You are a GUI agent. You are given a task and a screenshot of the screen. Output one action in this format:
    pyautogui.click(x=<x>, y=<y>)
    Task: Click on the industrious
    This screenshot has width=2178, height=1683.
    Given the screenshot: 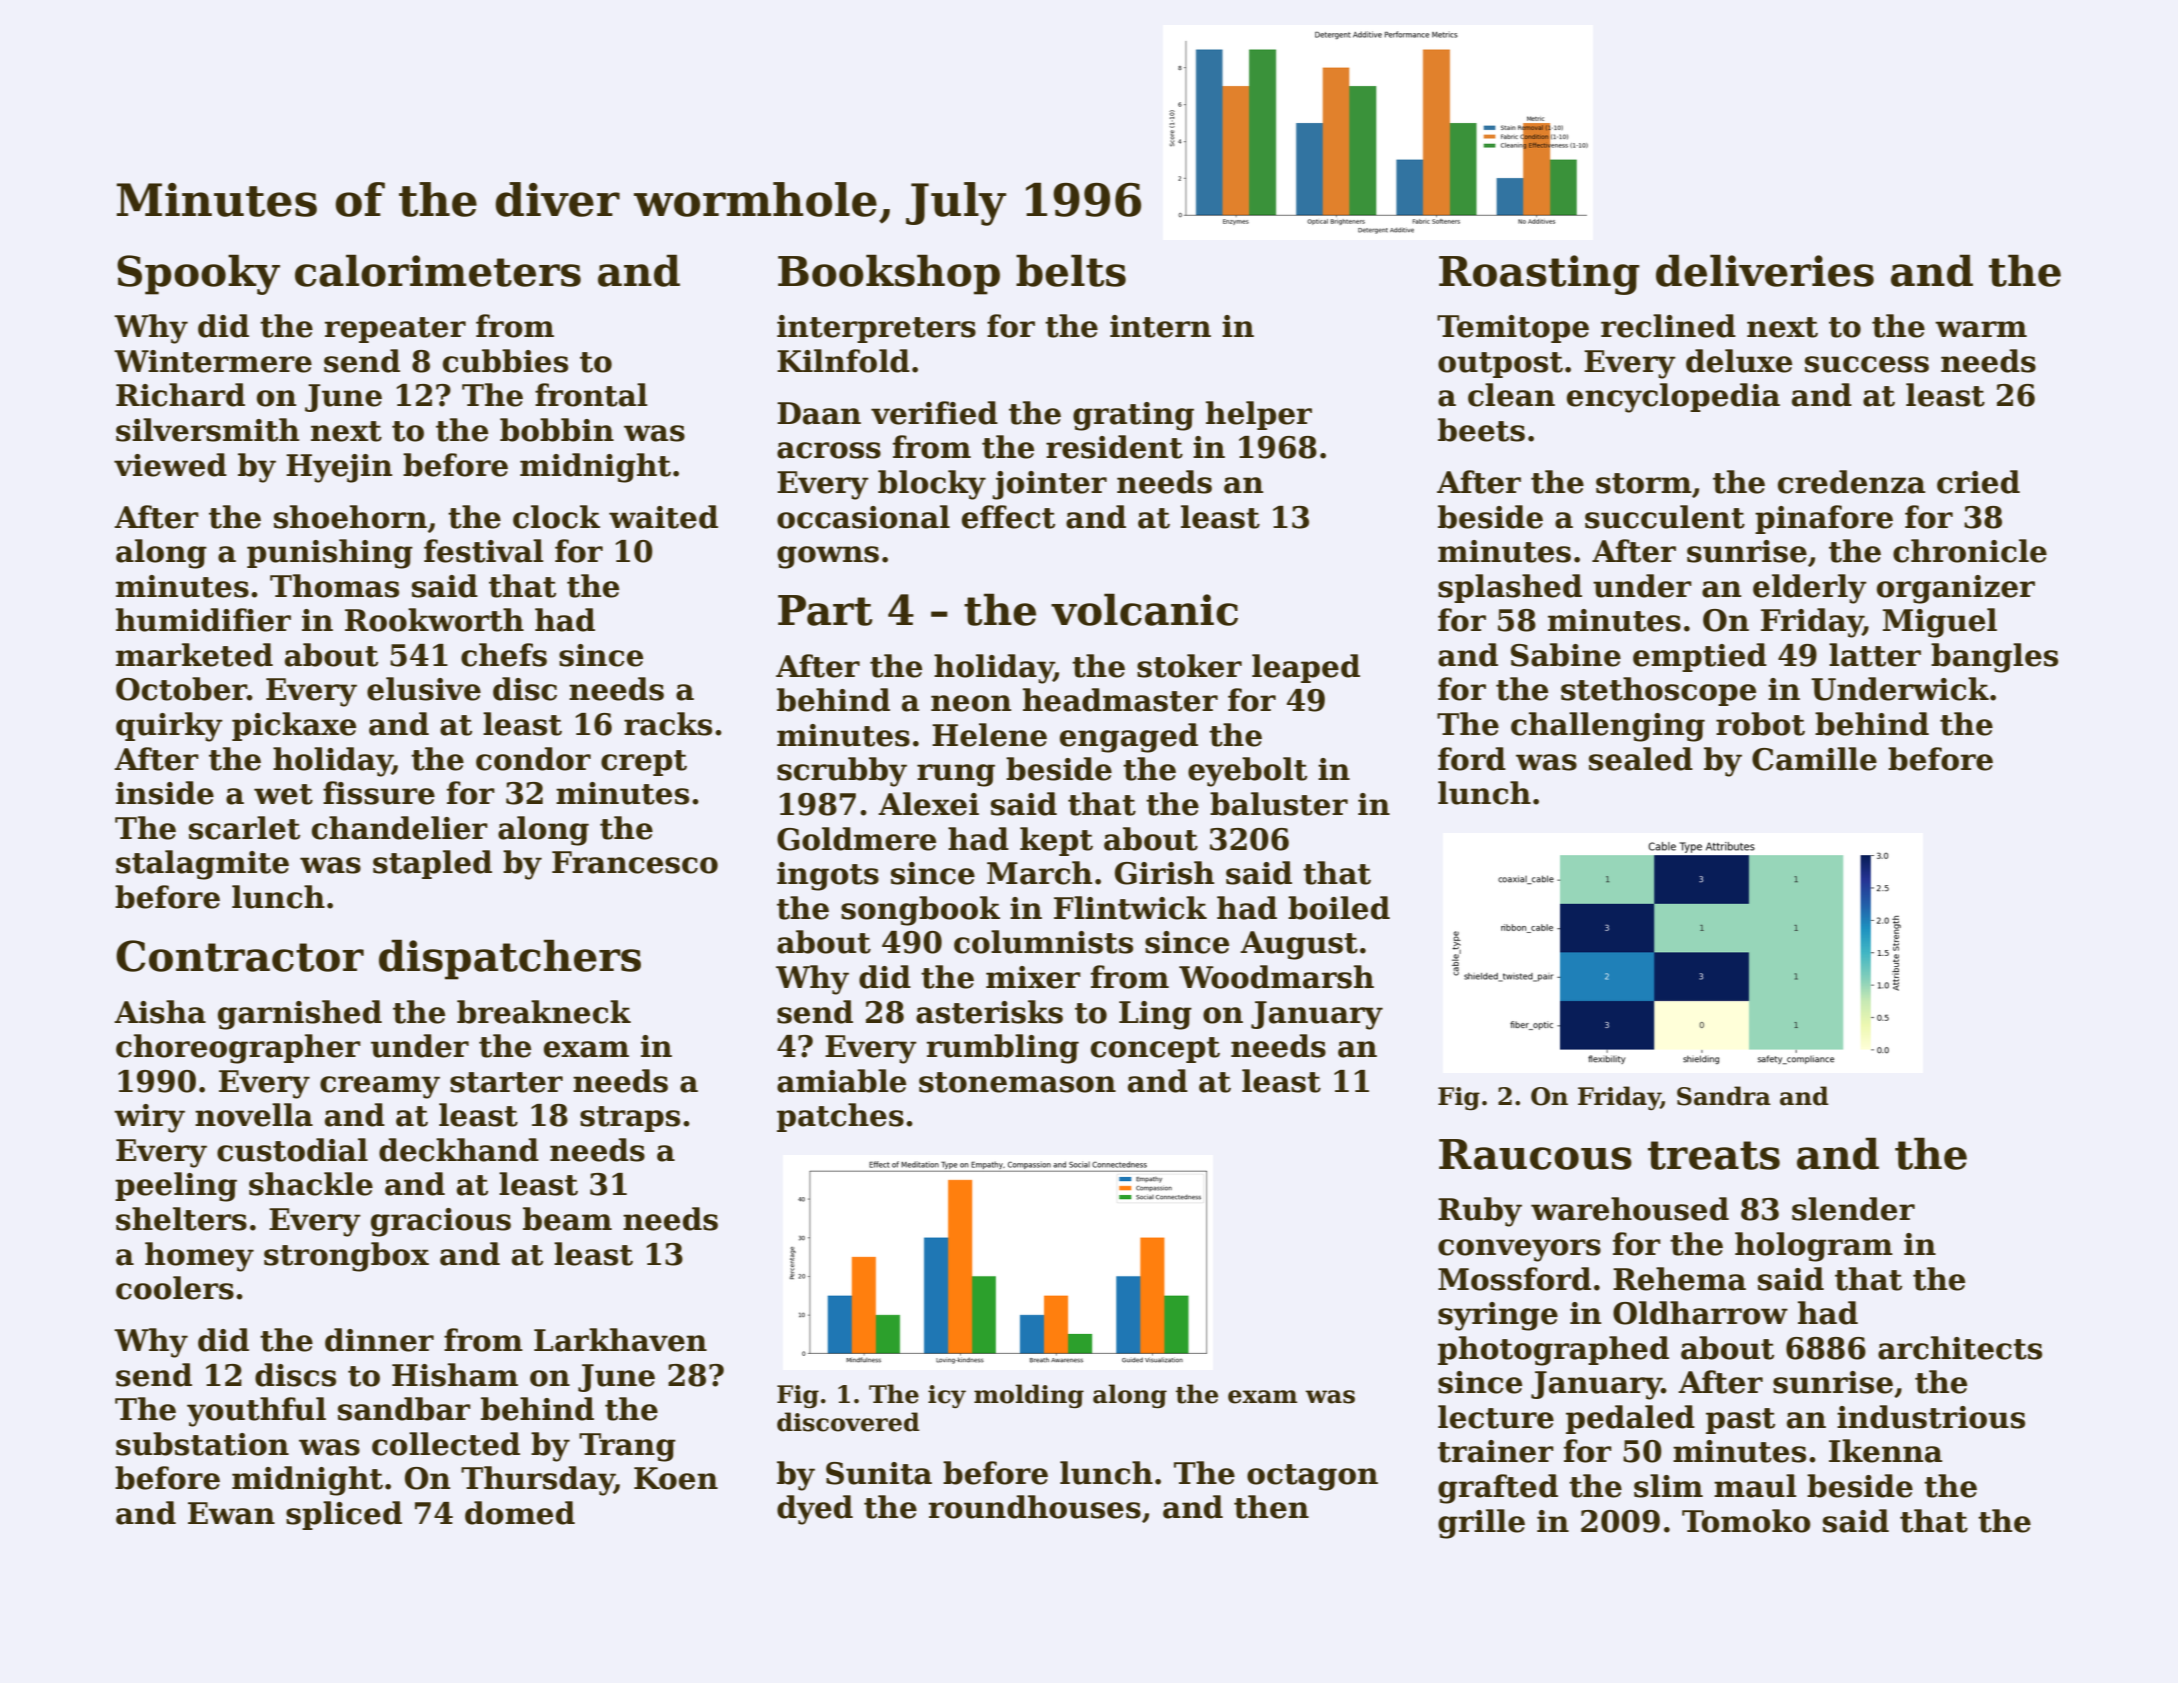 What is the action you would take?
    pyautogui.click(x=1931, y=1417)
